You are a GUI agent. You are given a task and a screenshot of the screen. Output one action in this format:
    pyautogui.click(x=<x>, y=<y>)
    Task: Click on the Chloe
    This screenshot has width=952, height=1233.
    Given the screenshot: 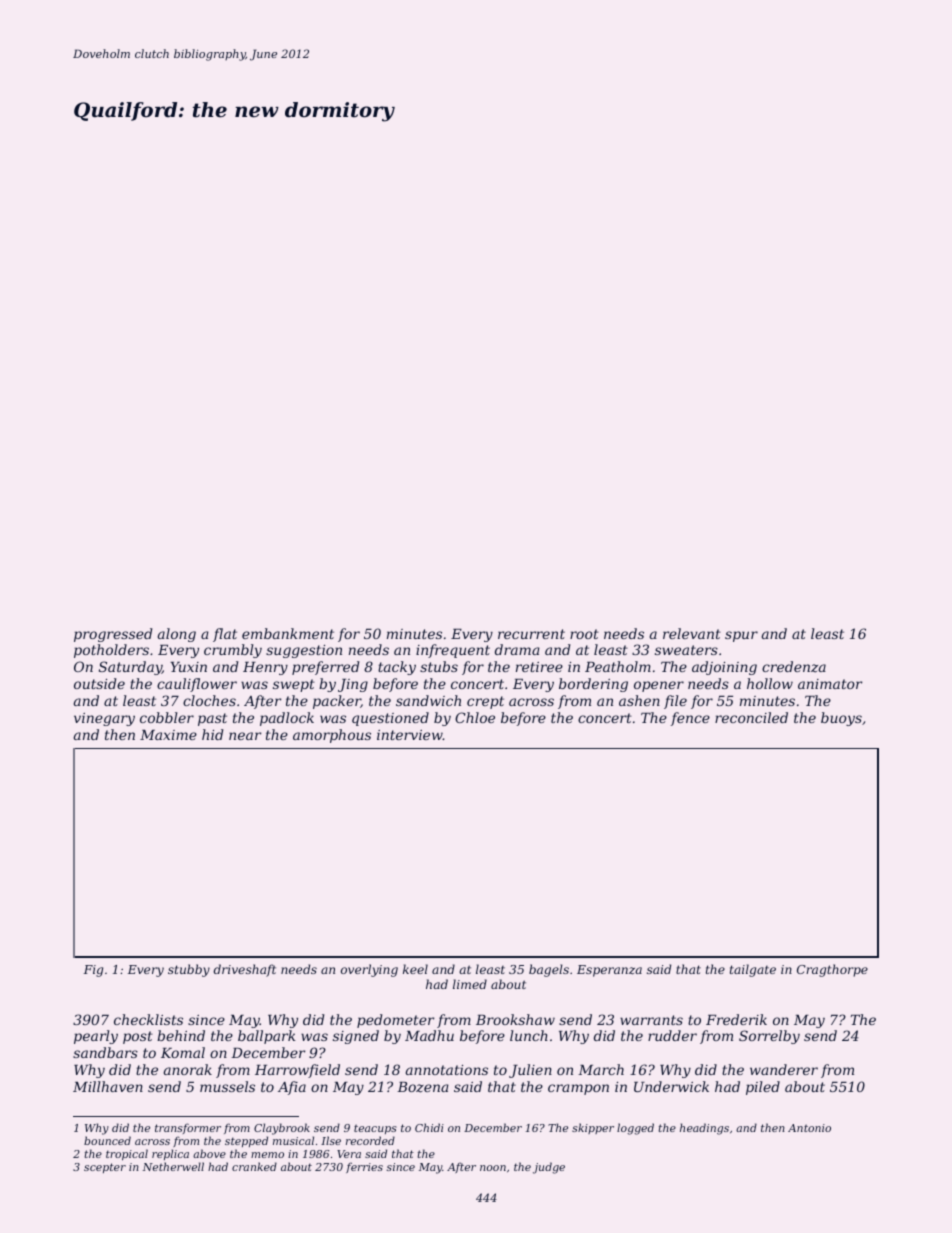 What is the action you would take?
    pyautogui.click(x=475, y=717)
